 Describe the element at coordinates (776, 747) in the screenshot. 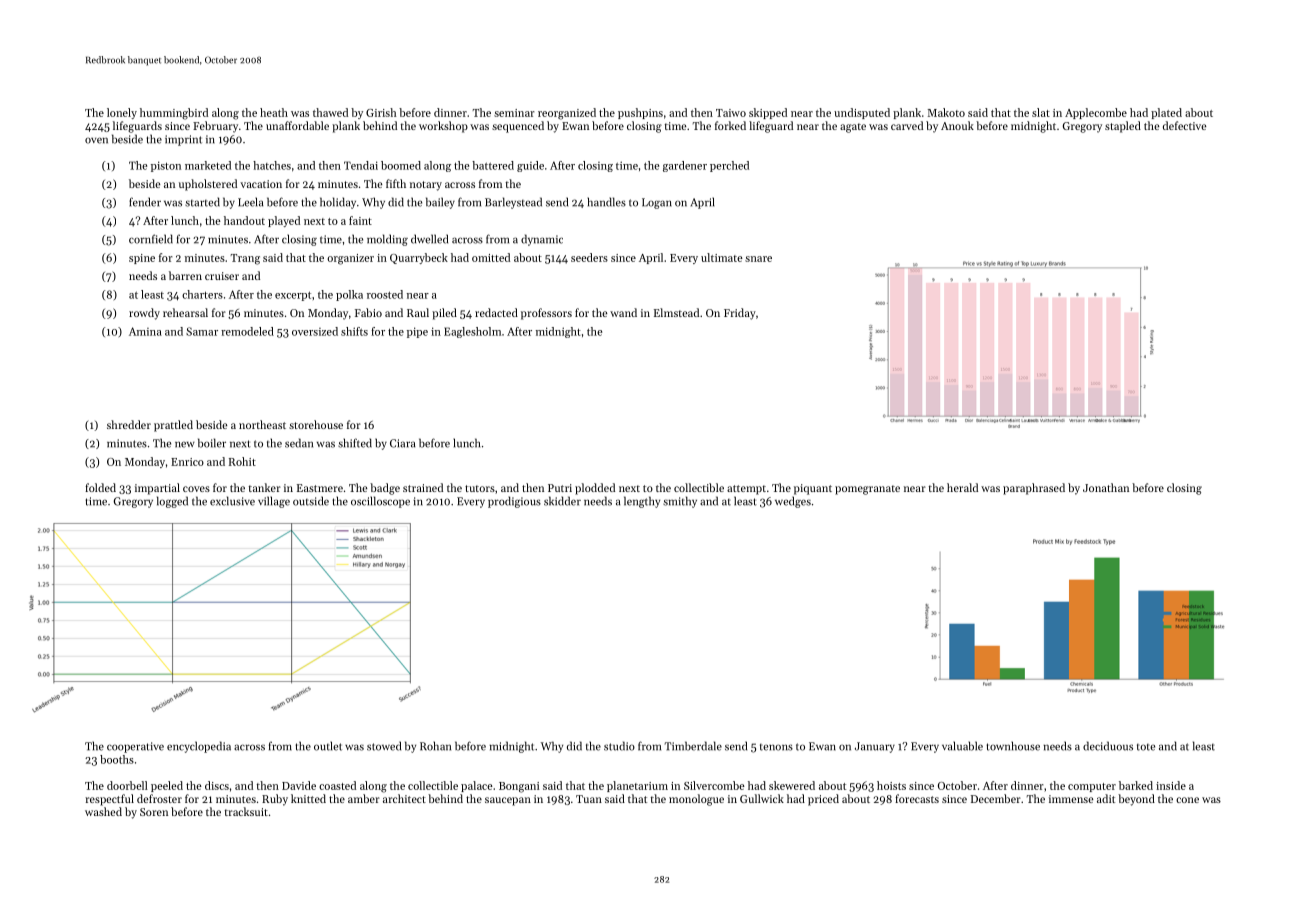

I see `tenons` at that location.
